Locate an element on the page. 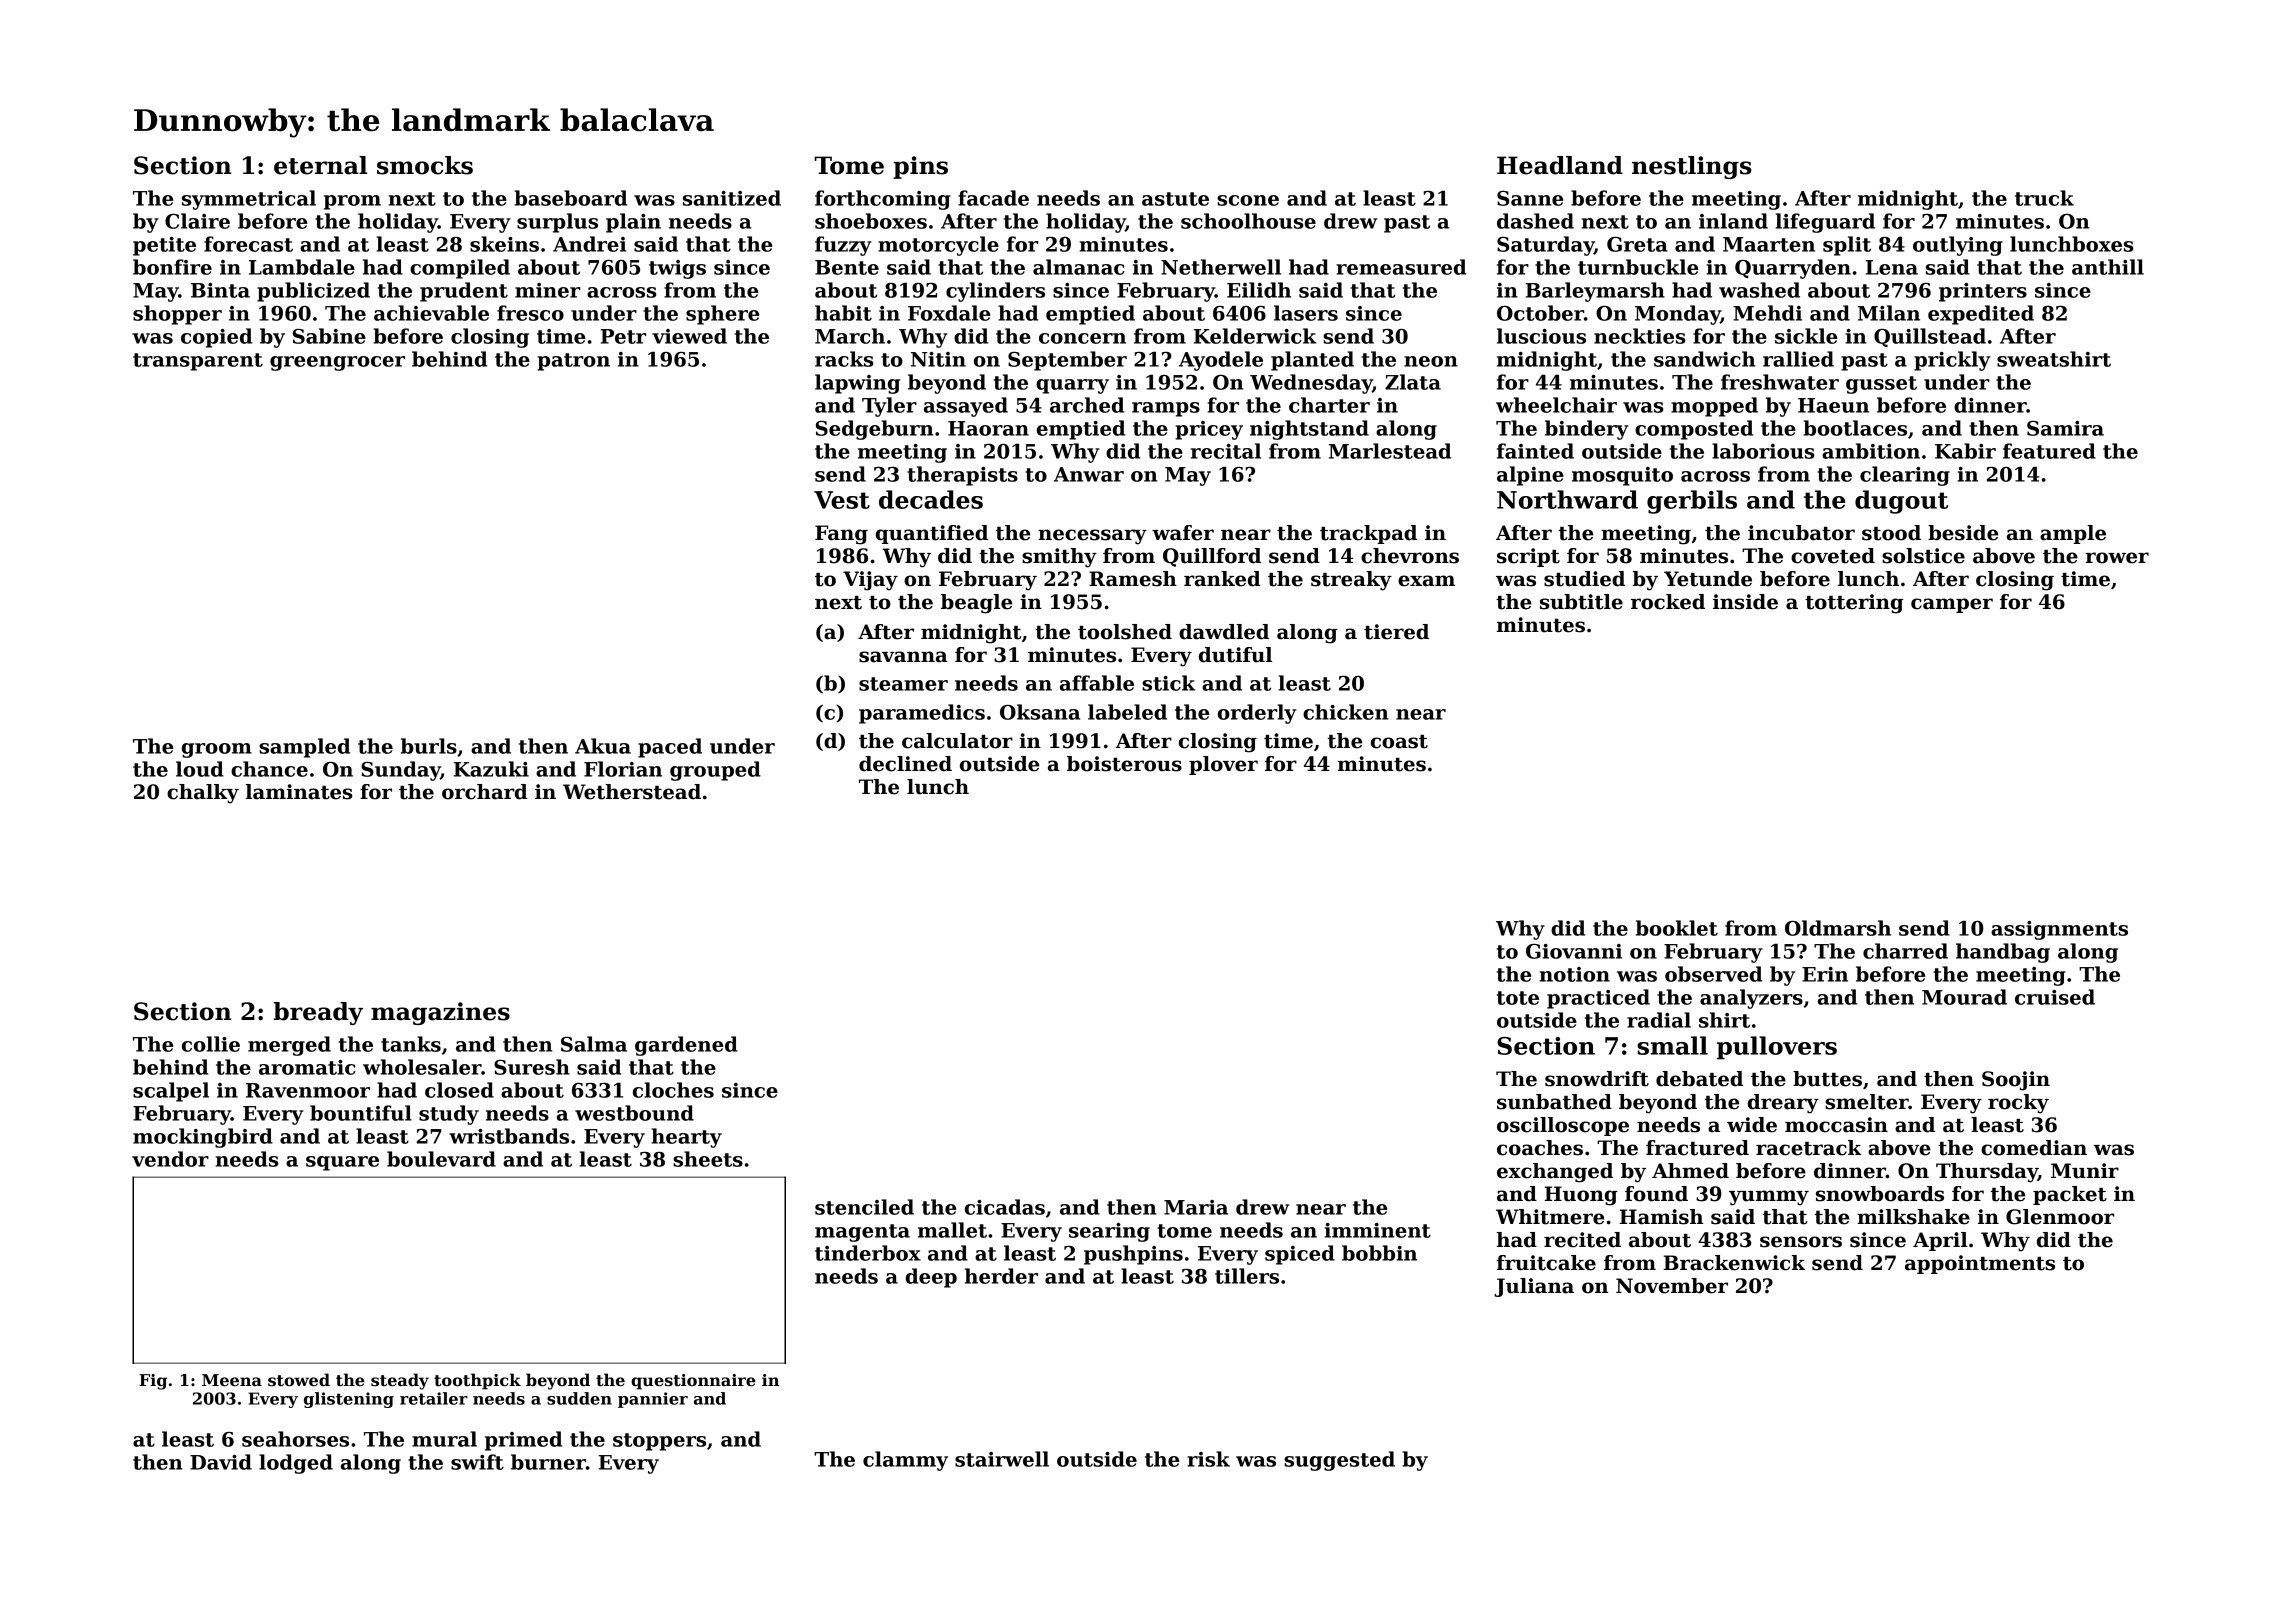 Image resolution: width=2282 pixels, height=1614 pixels. remeasured is located at coordinates (1401, 267).
